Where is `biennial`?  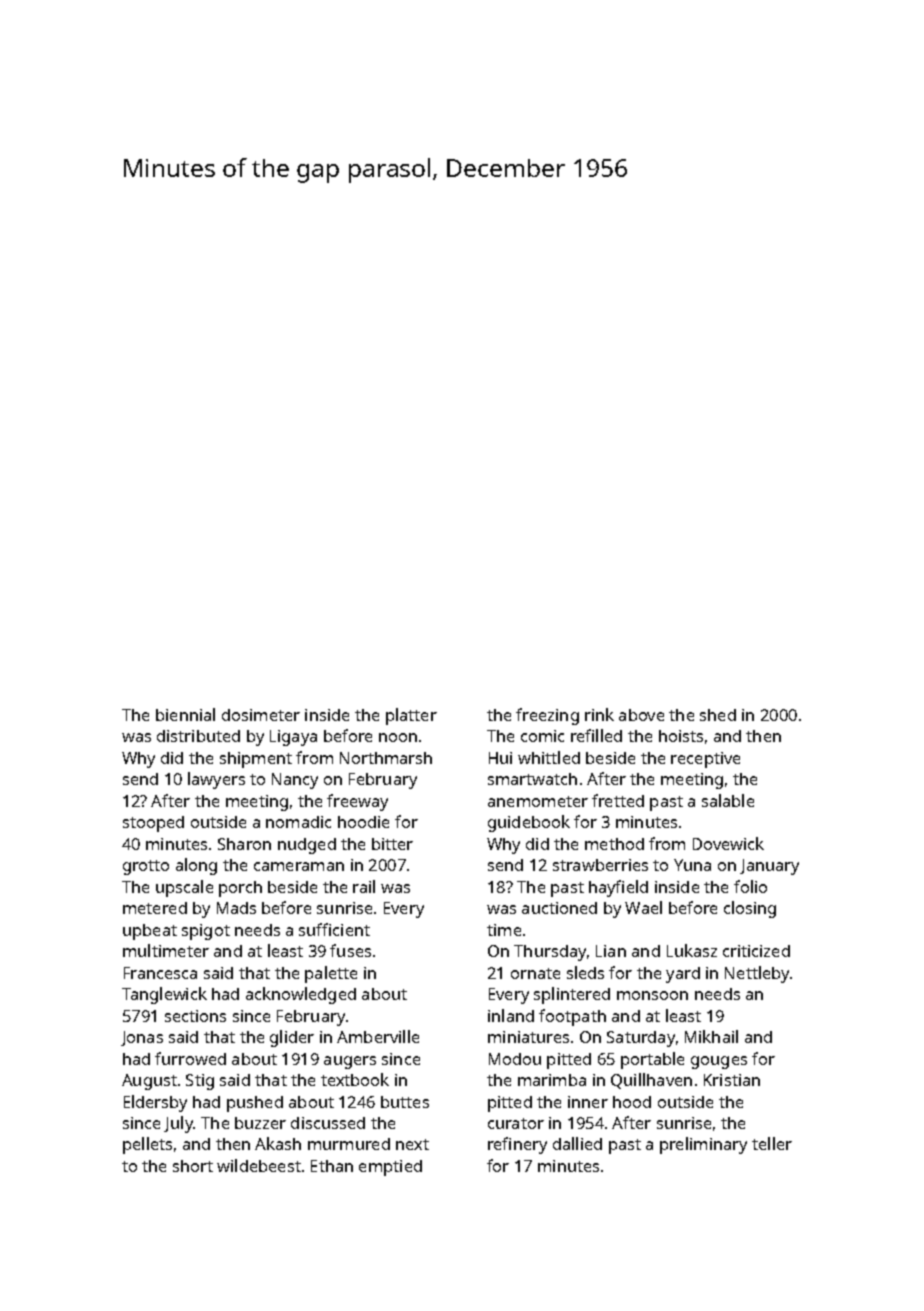 biennial is located at coordinates (185, 714).
